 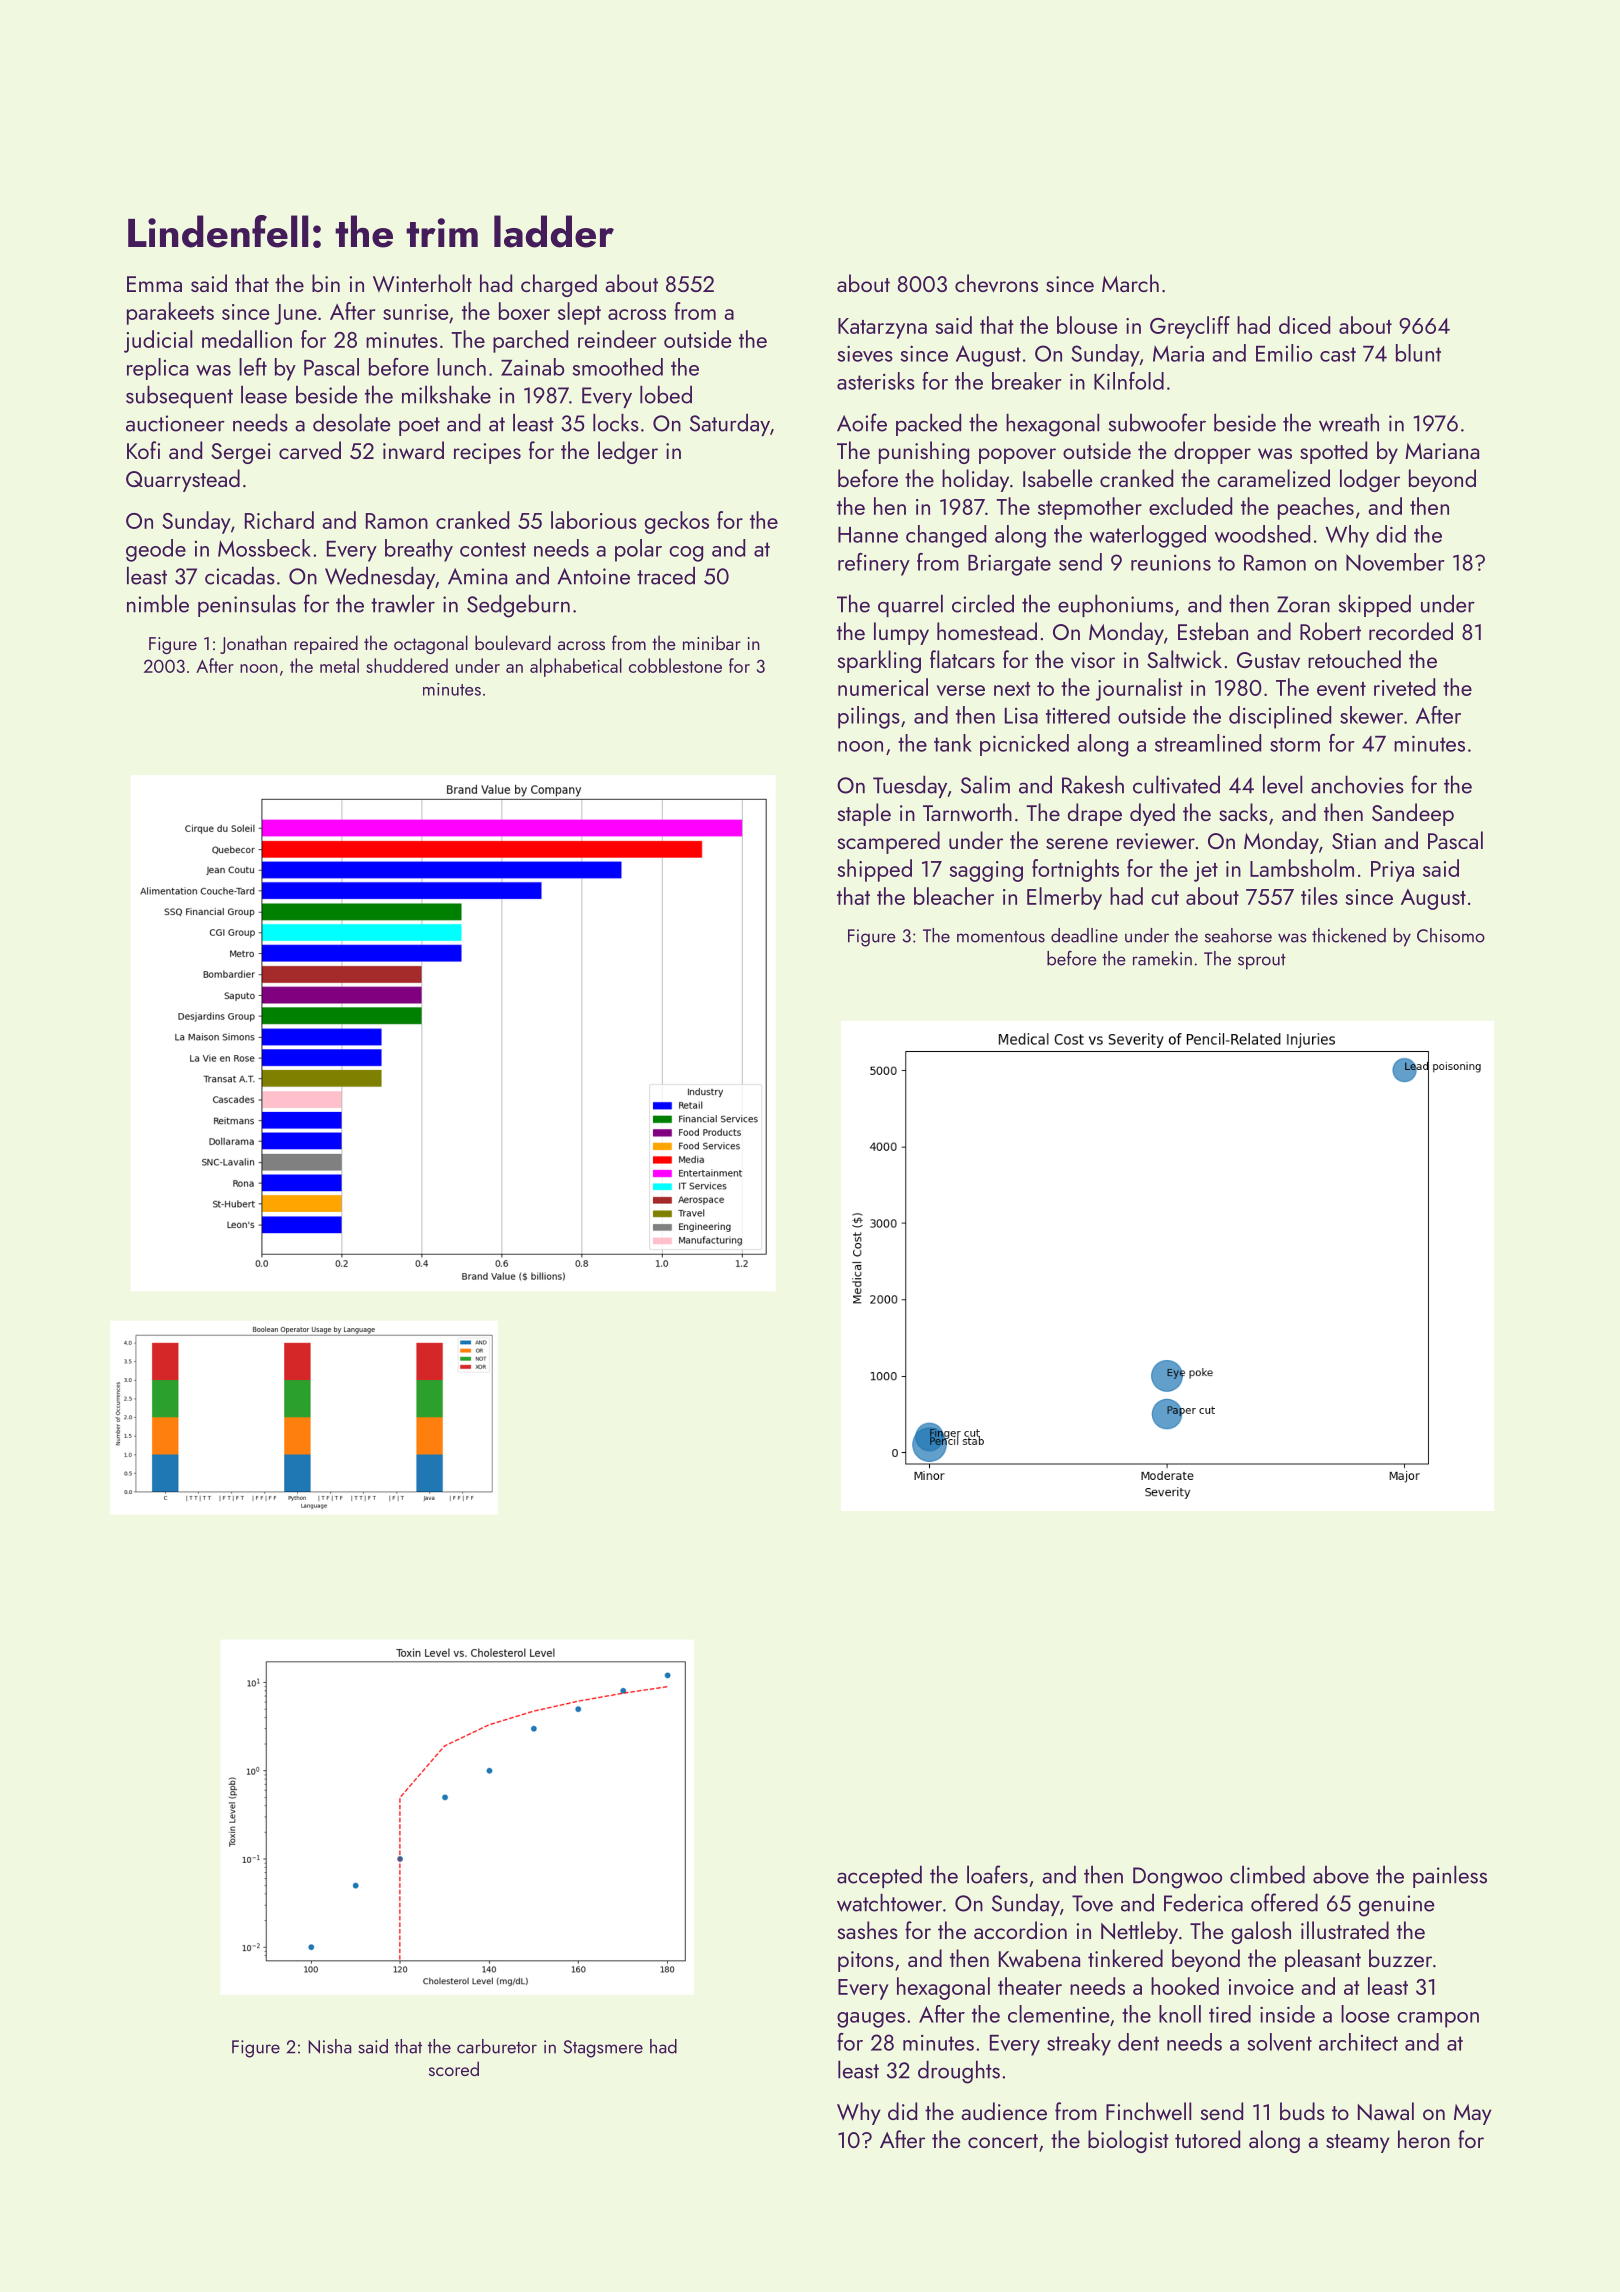 I want to click on chevrons, so click(x=996, y=283).
